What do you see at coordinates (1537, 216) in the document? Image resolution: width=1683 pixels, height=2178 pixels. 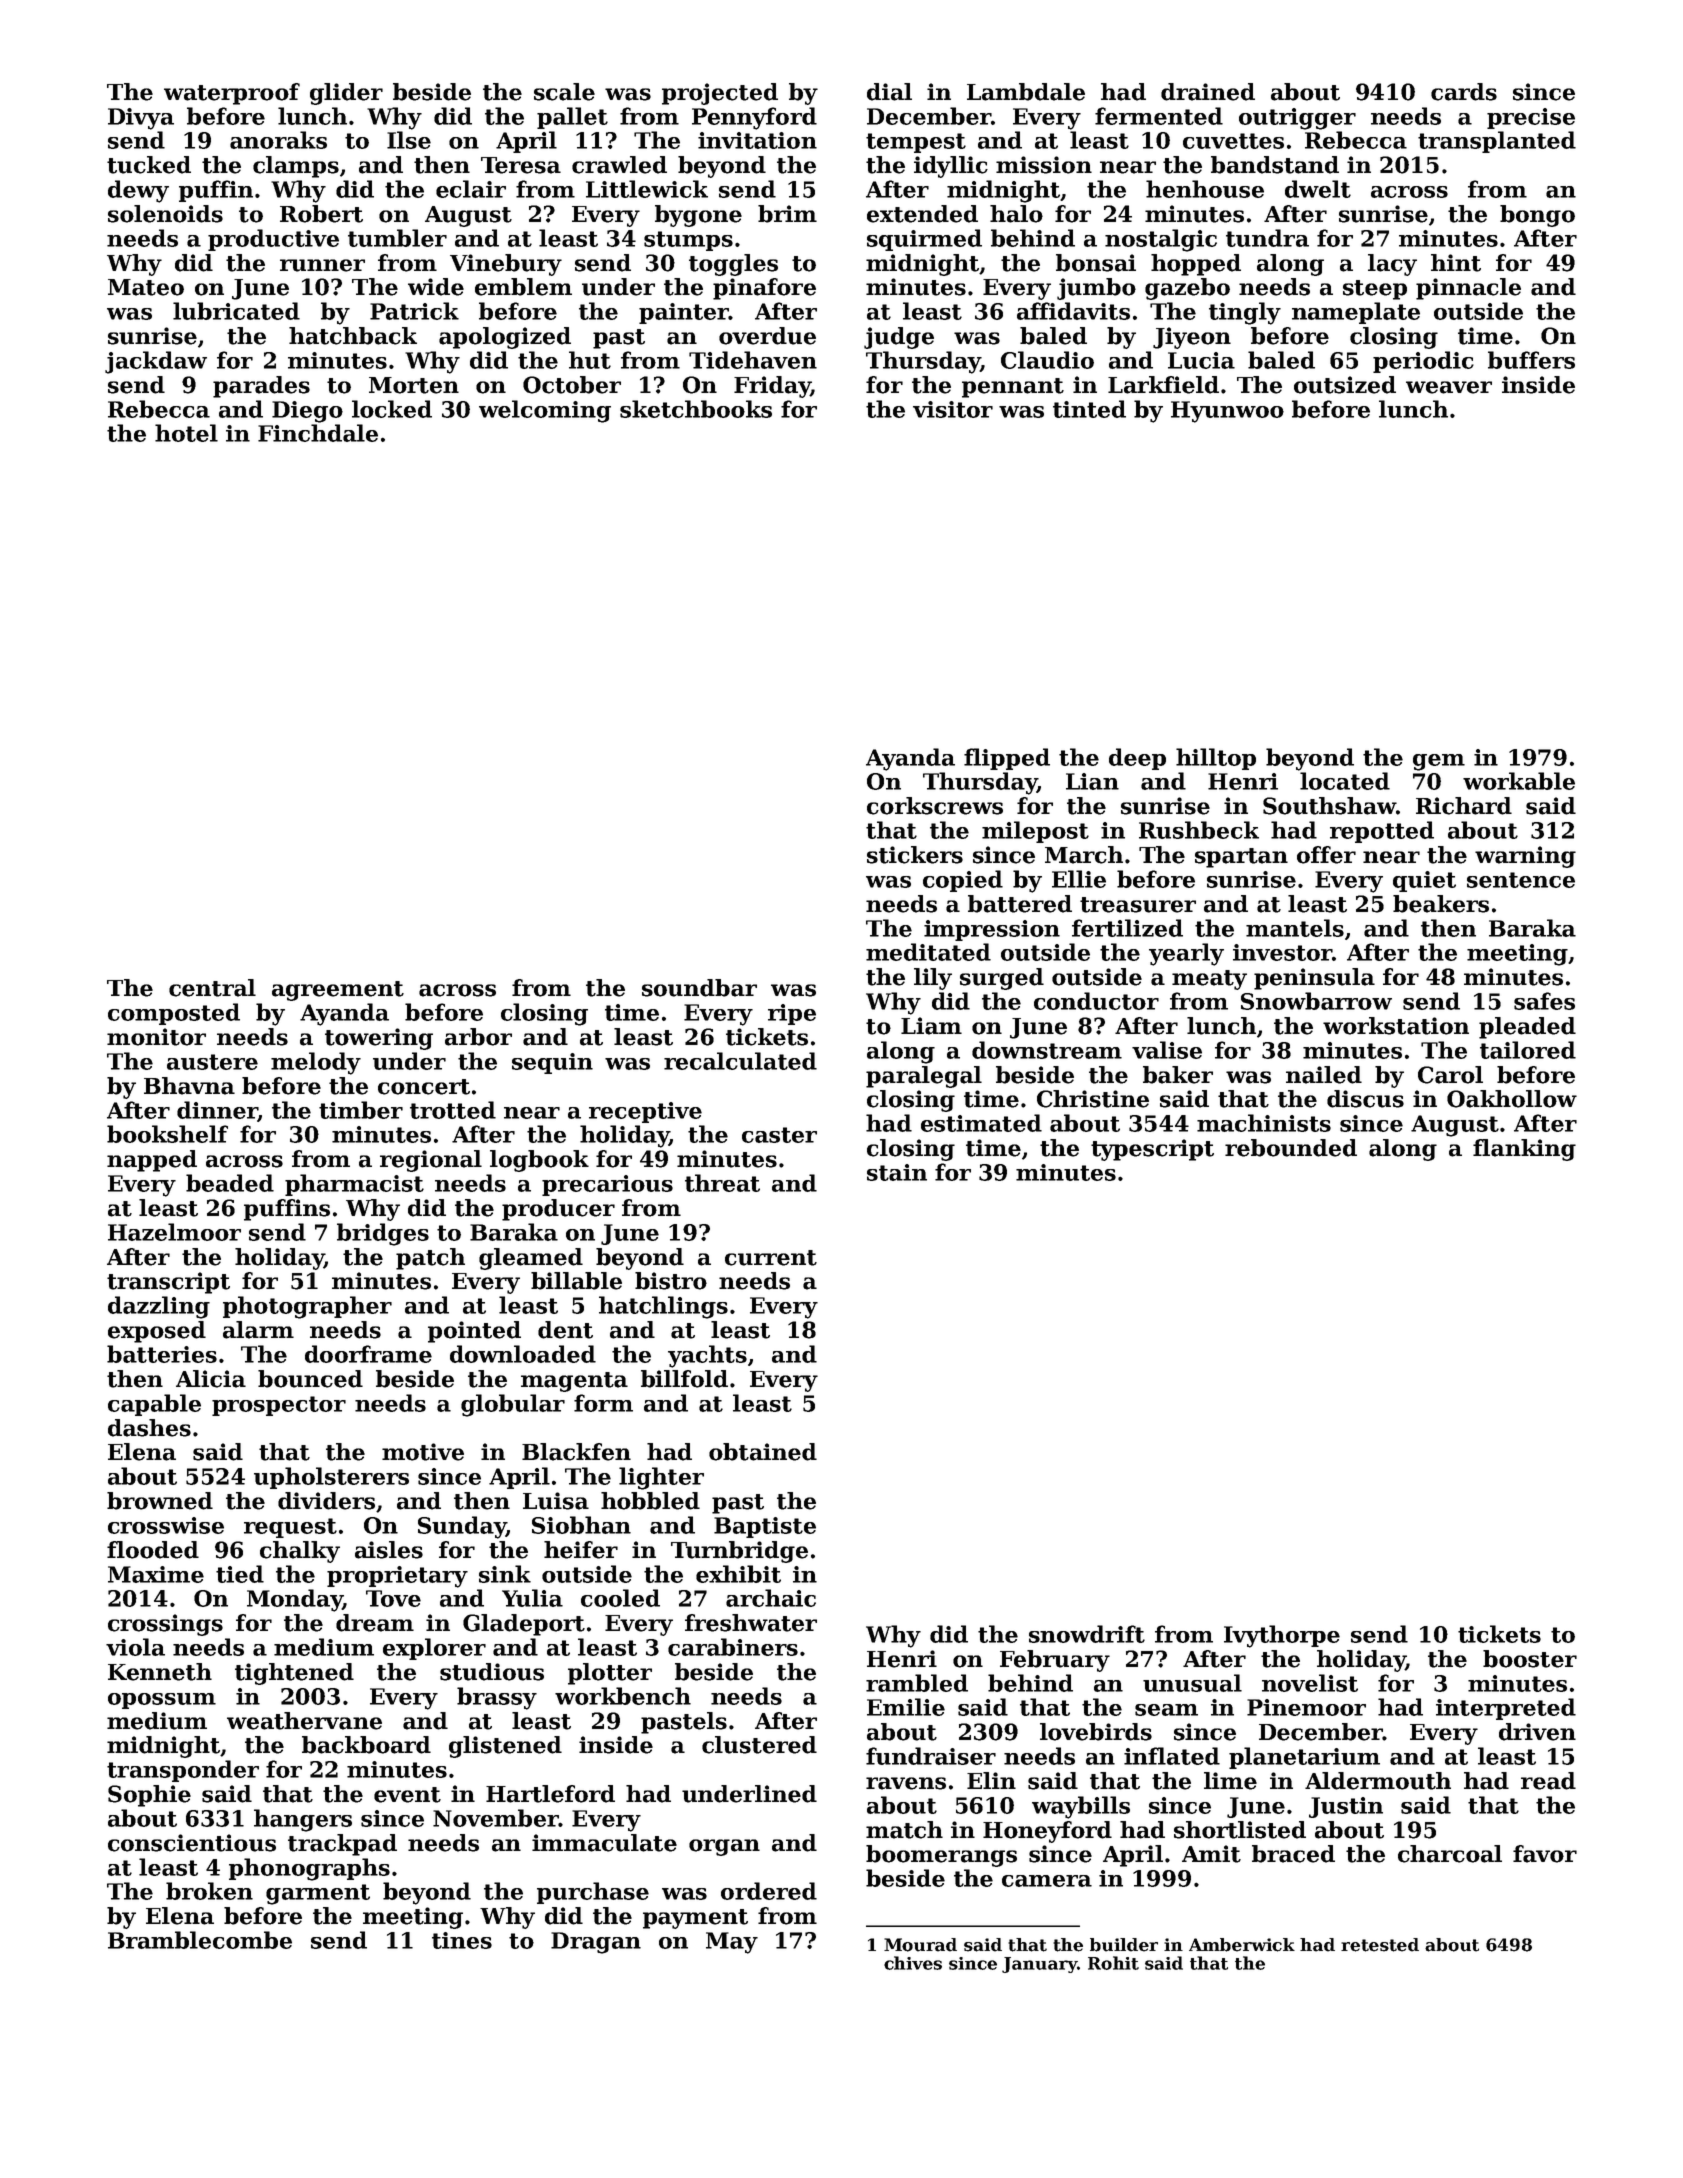 I see `bongo` at bounding box center [1537, 216].
